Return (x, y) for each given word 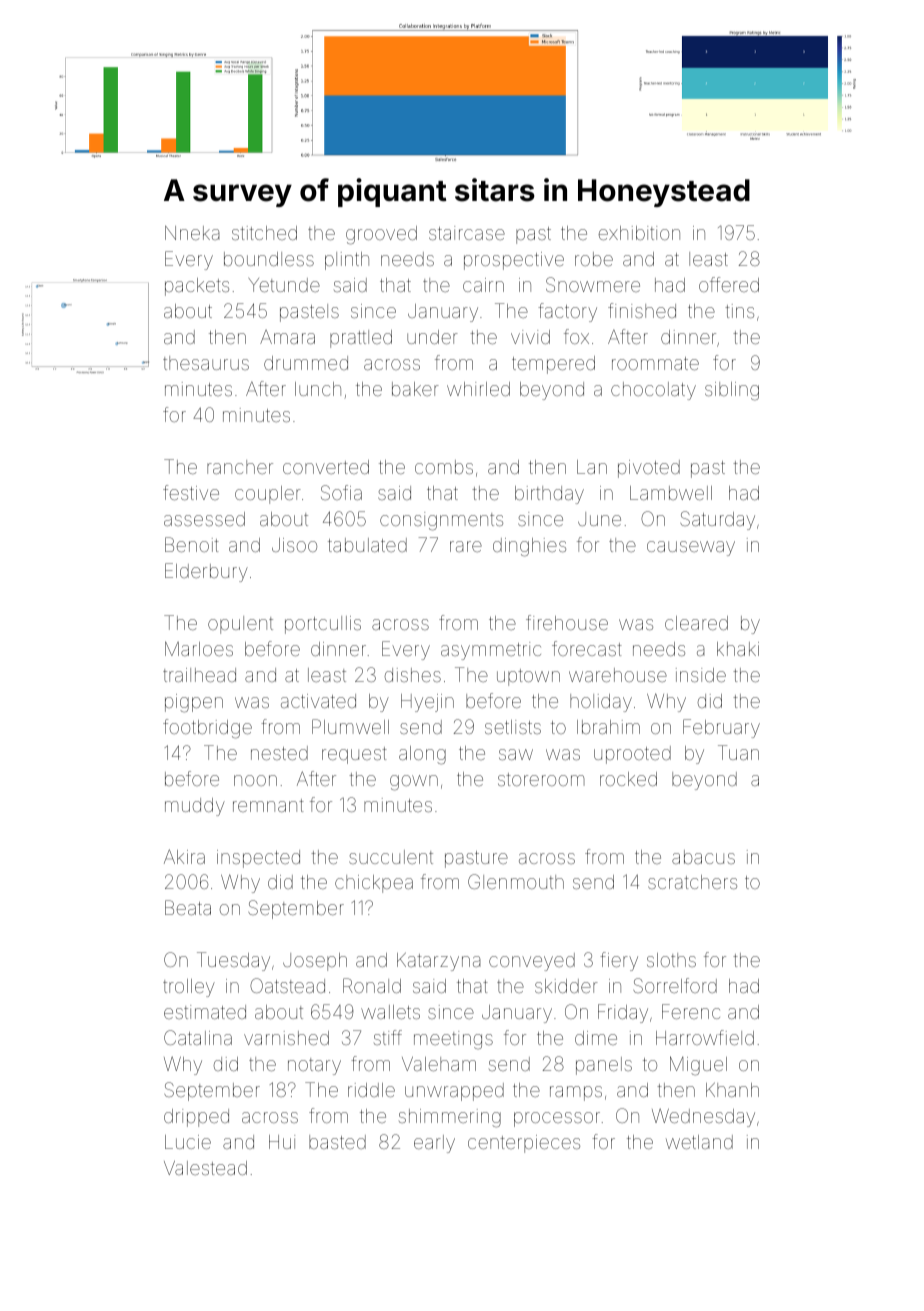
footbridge (207, 729)
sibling (732, 391)
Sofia (341, 492)
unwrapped (454, 1092)
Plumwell (350, 726)
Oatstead (287, 985)
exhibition (639, 233)
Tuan (738, 752)
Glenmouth (516, 881)
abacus (703, 857)
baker (415, 389)
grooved (381, 235)
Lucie (188, 1142)
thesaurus (206, 363)
